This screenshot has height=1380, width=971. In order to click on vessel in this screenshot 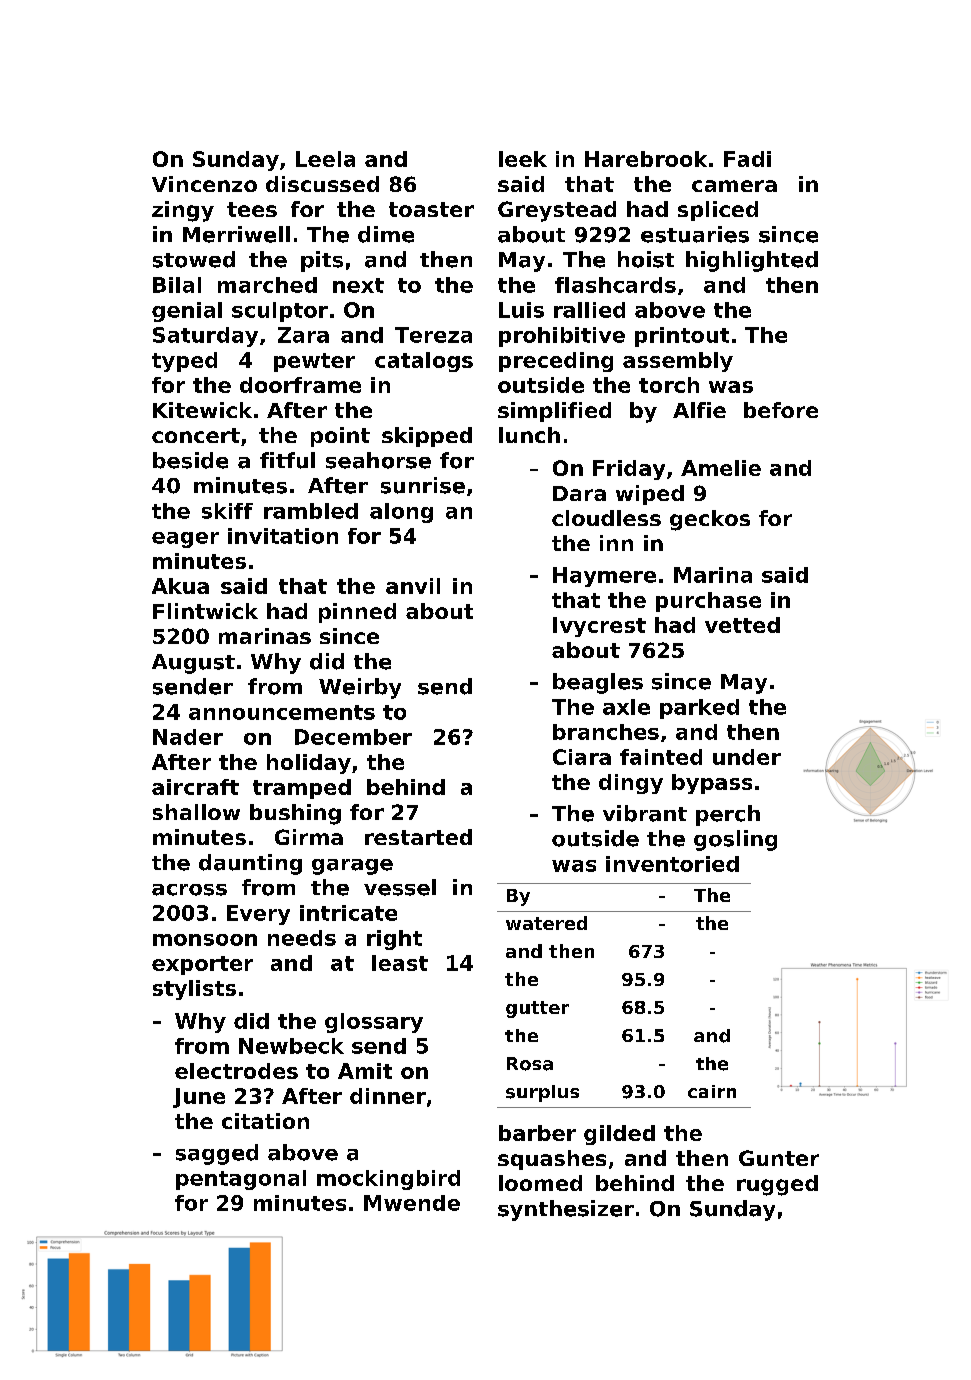, I will do `click(400, 887)`.
